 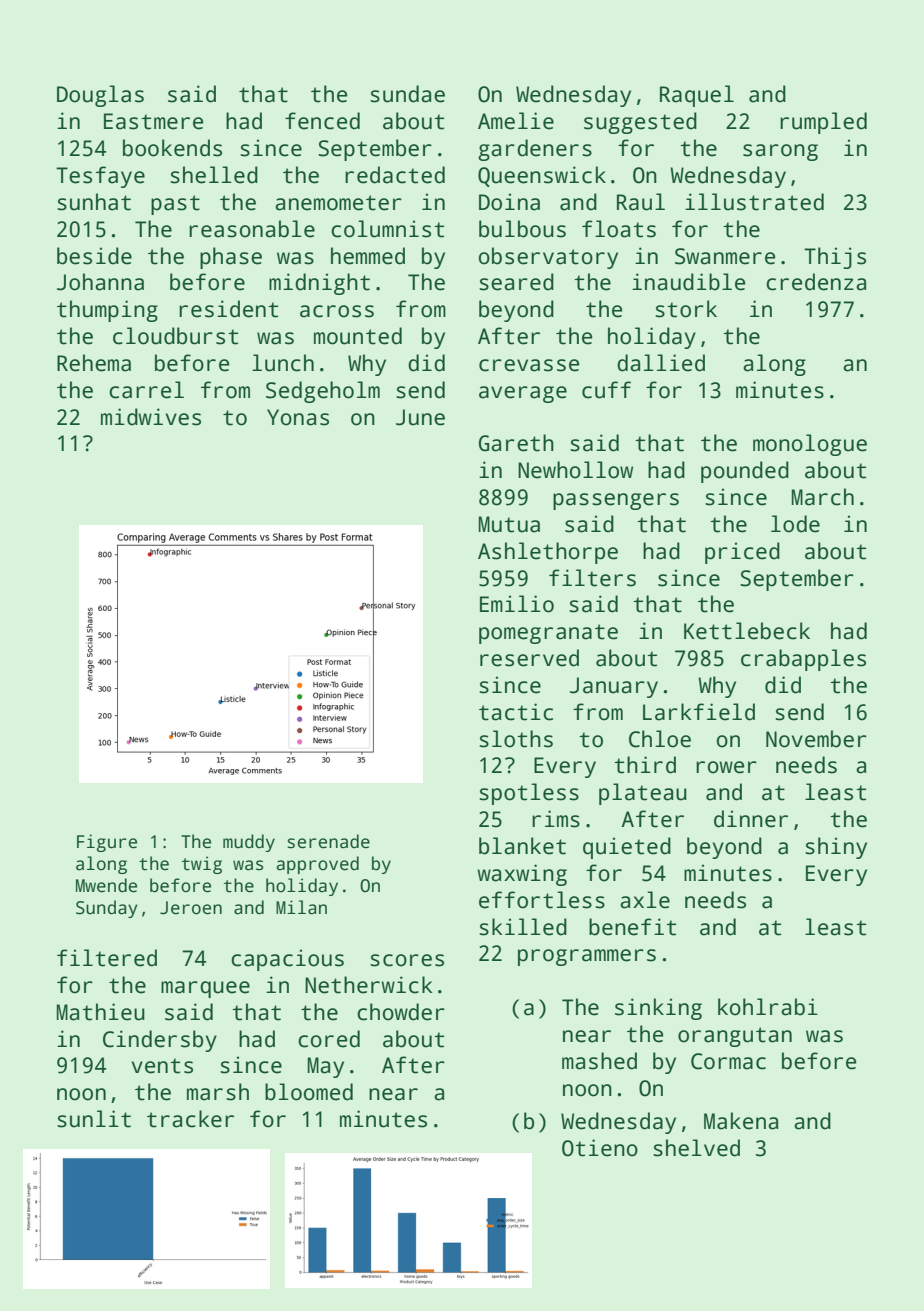 What do you see at coordinates (100, 1012) in the document?
I see `Mathieu` at bounding box center [100, 1012].
